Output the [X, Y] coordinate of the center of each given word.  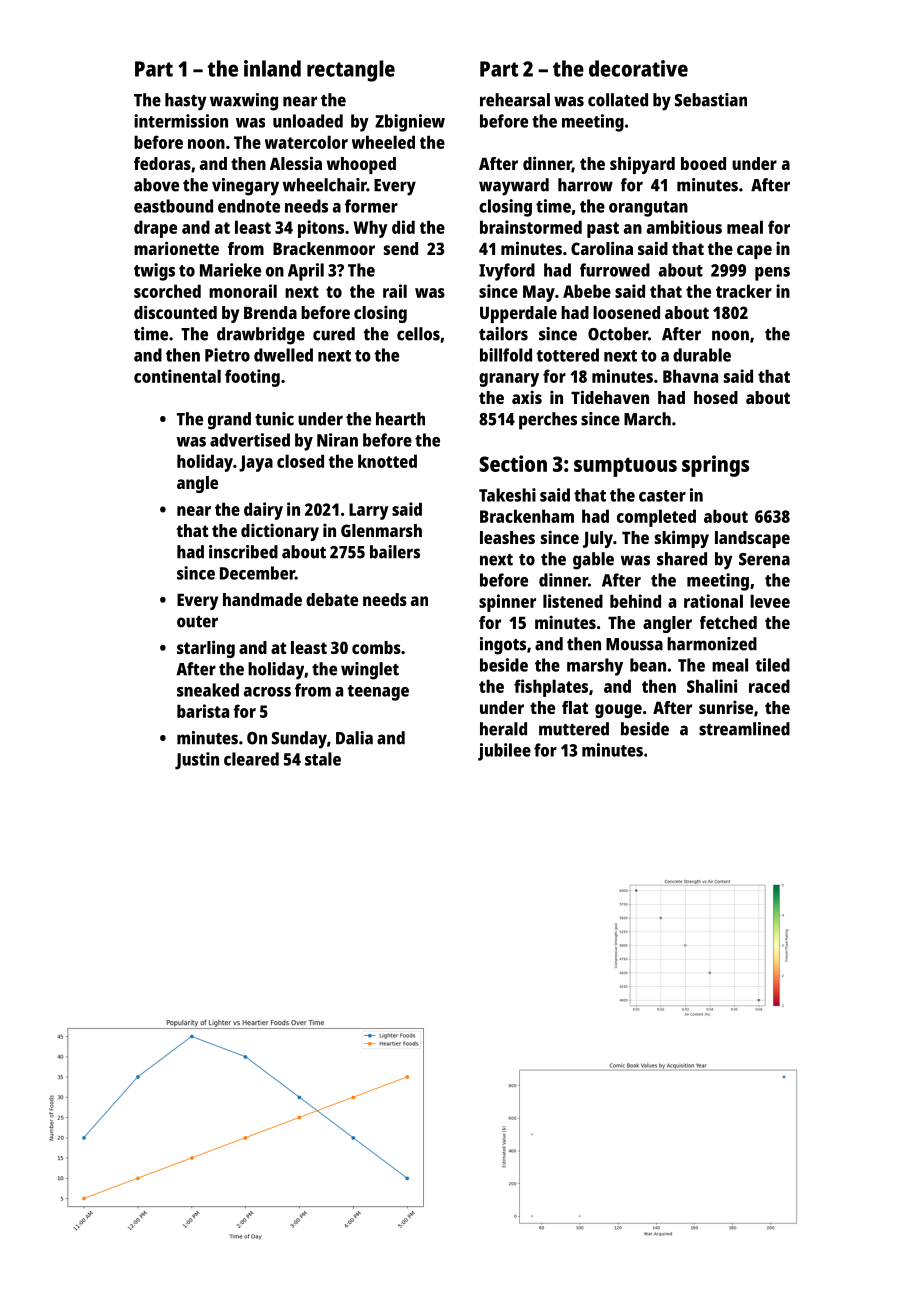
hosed [716, 397]
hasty [186, 102]
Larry [369, 511]
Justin [197, 761]
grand [229, 421]
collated [618, 100]
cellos [418, 334]
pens [772, 274]
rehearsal [515, 100]
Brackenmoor [324, 248]
